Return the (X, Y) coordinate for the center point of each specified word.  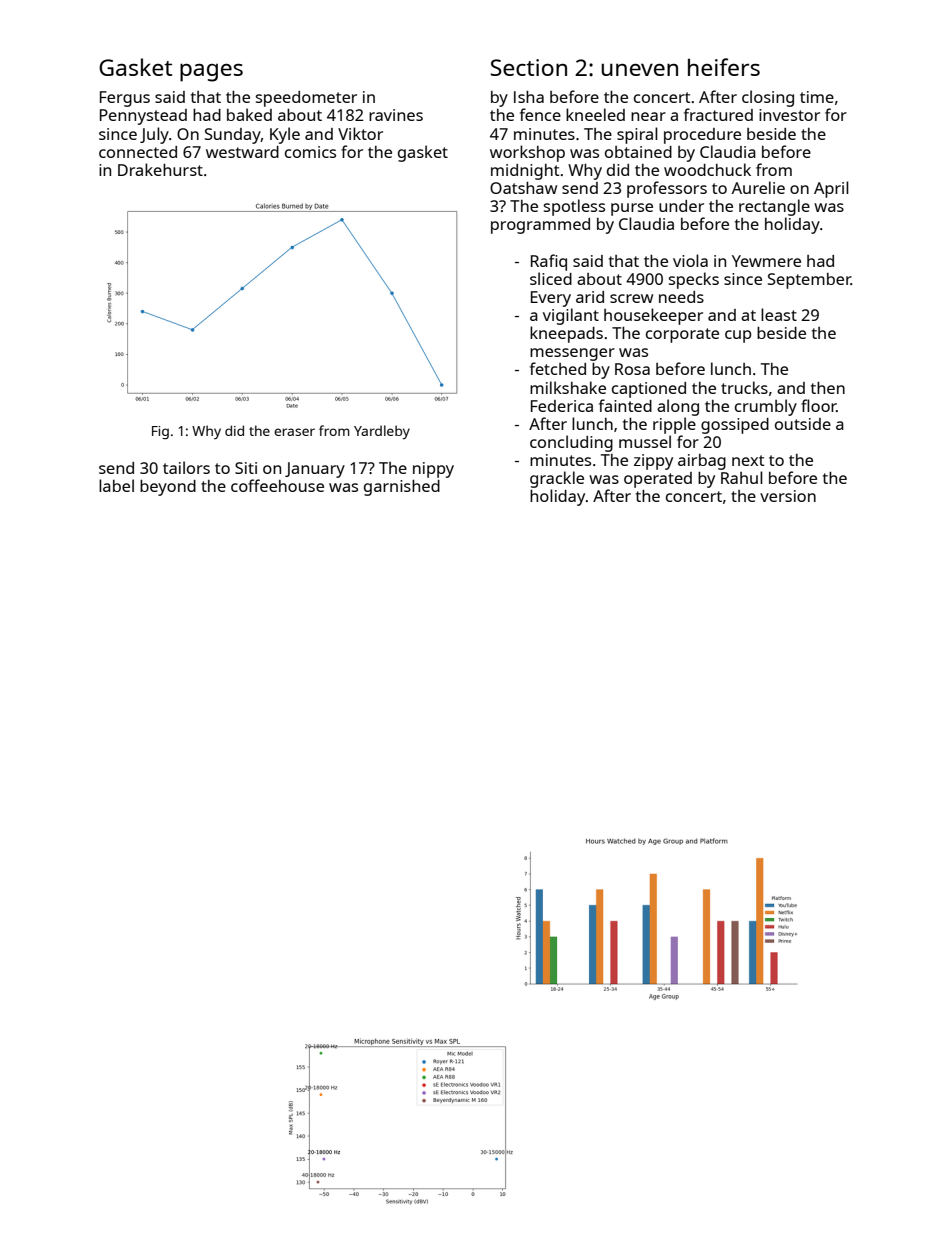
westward (242, 152)
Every (551, 299)
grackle (557, 479)
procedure (702, 136)
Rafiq (549, 262)
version (788, 496)
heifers (724, 67)
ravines (396, 115)
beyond (168, 488)
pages (211, 72)
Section (528, 67)
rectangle (774, 207)
